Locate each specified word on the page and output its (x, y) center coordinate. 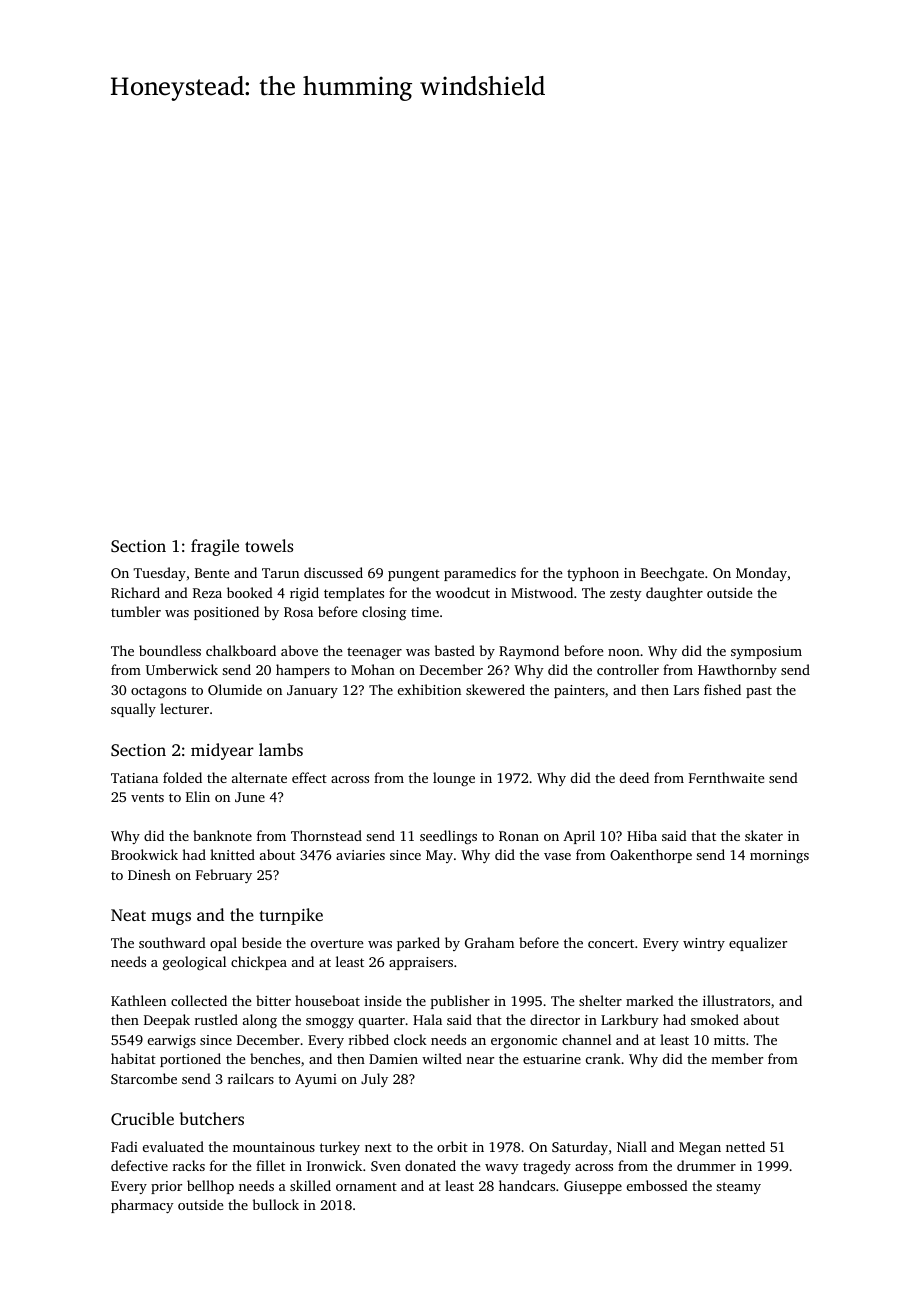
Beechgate (672, 574)
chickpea (259, 963)
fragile (215, 547)
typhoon (593, 574)
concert (611, 943)
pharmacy (142, 1206)
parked (418, 944)
